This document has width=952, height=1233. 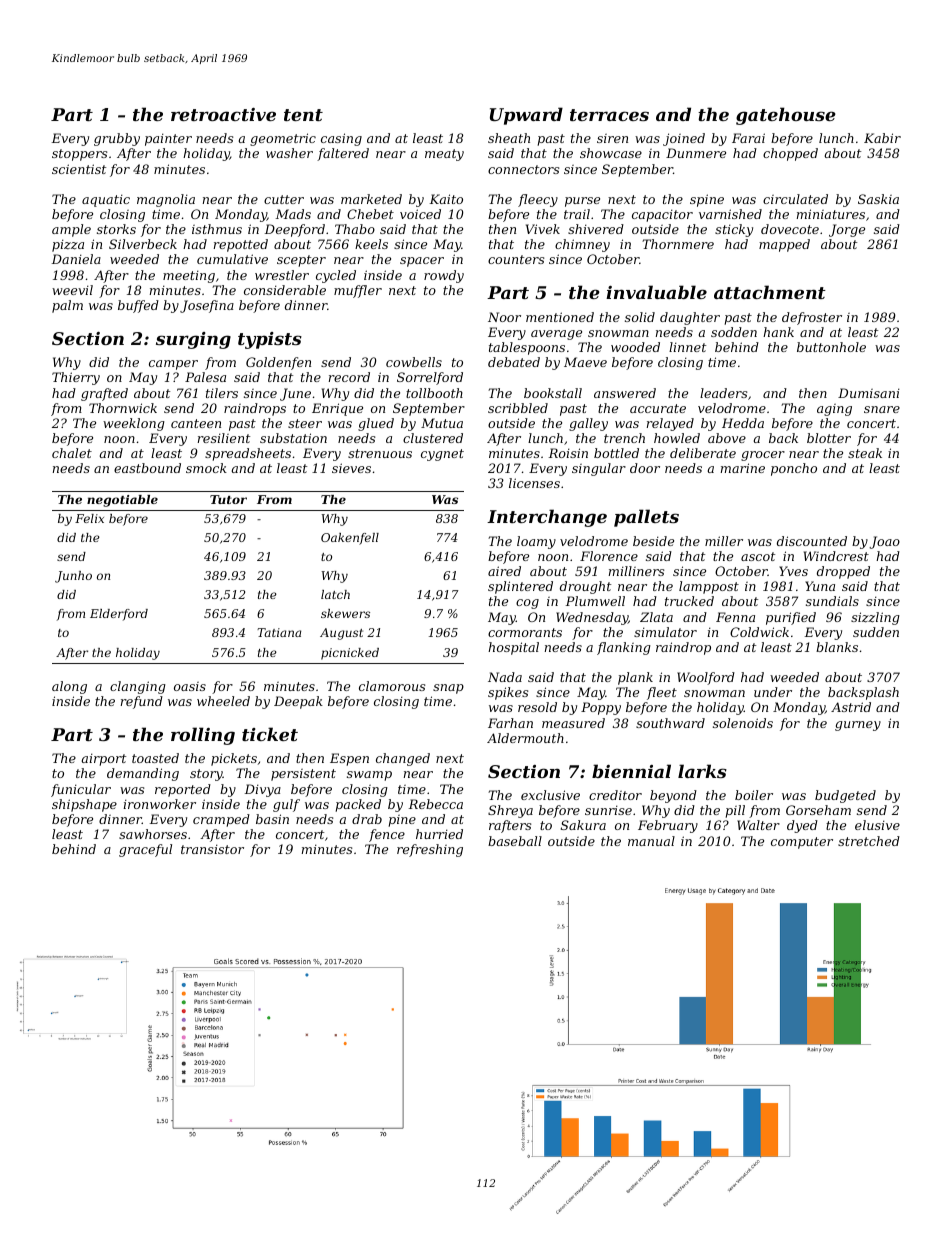 What do you see at coordinates (414, 362) in the document?
I see `cowbells` at bounding box center [414, 362].
